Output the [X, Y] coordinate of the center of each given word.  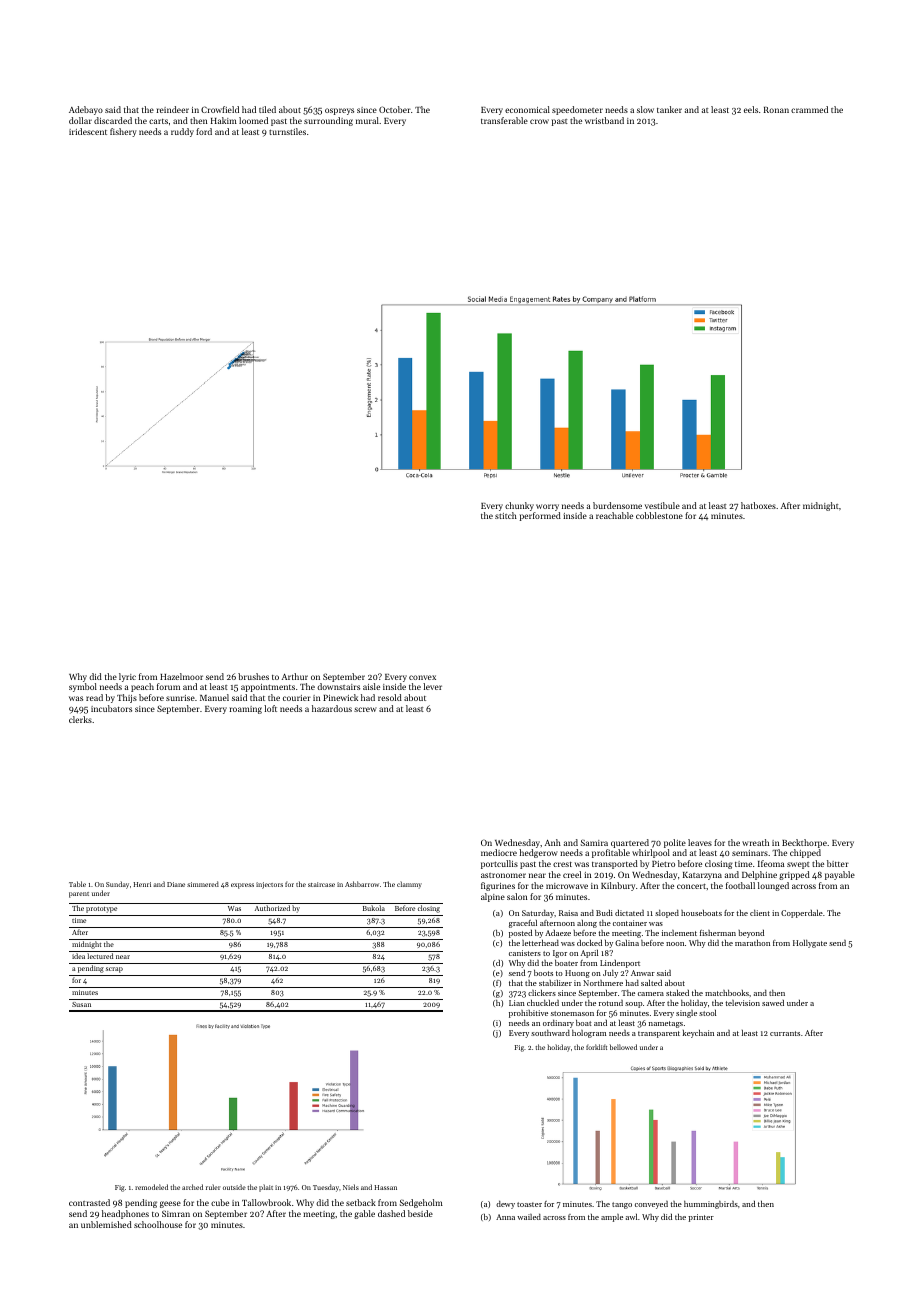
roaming [246, 710]
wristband [604, 120]
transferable [504, 120]
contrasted [89, 1202]
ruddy [182, 132]
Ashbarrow [362, 884]
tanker [669, 109]
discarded [113, 120]
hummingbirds [711, 1205]
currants [785, 1033]
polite [675, 843]
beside [420, 1213]
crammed [809, 109]
